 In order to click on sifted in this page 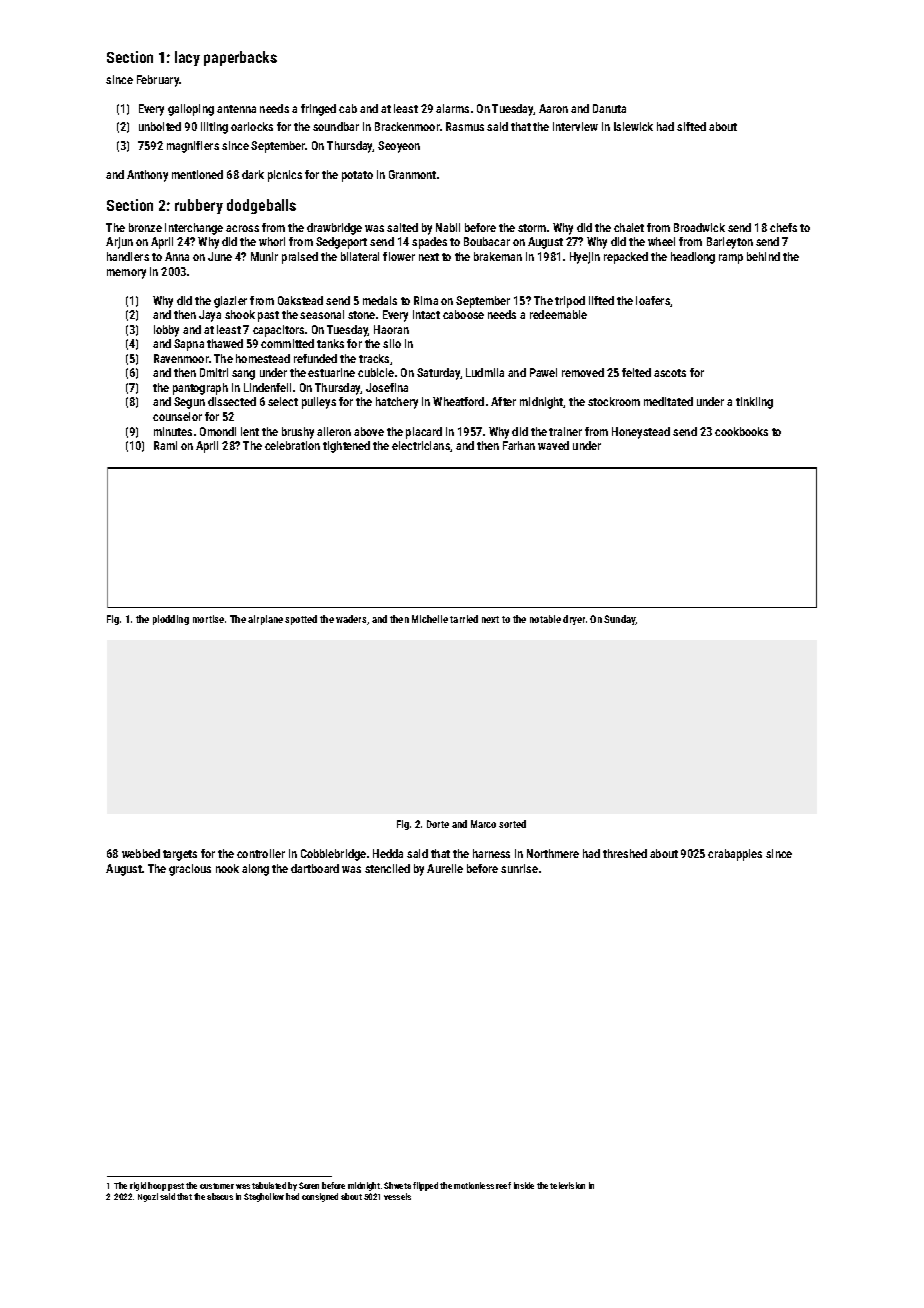, I will do `click(691, 126)`.
